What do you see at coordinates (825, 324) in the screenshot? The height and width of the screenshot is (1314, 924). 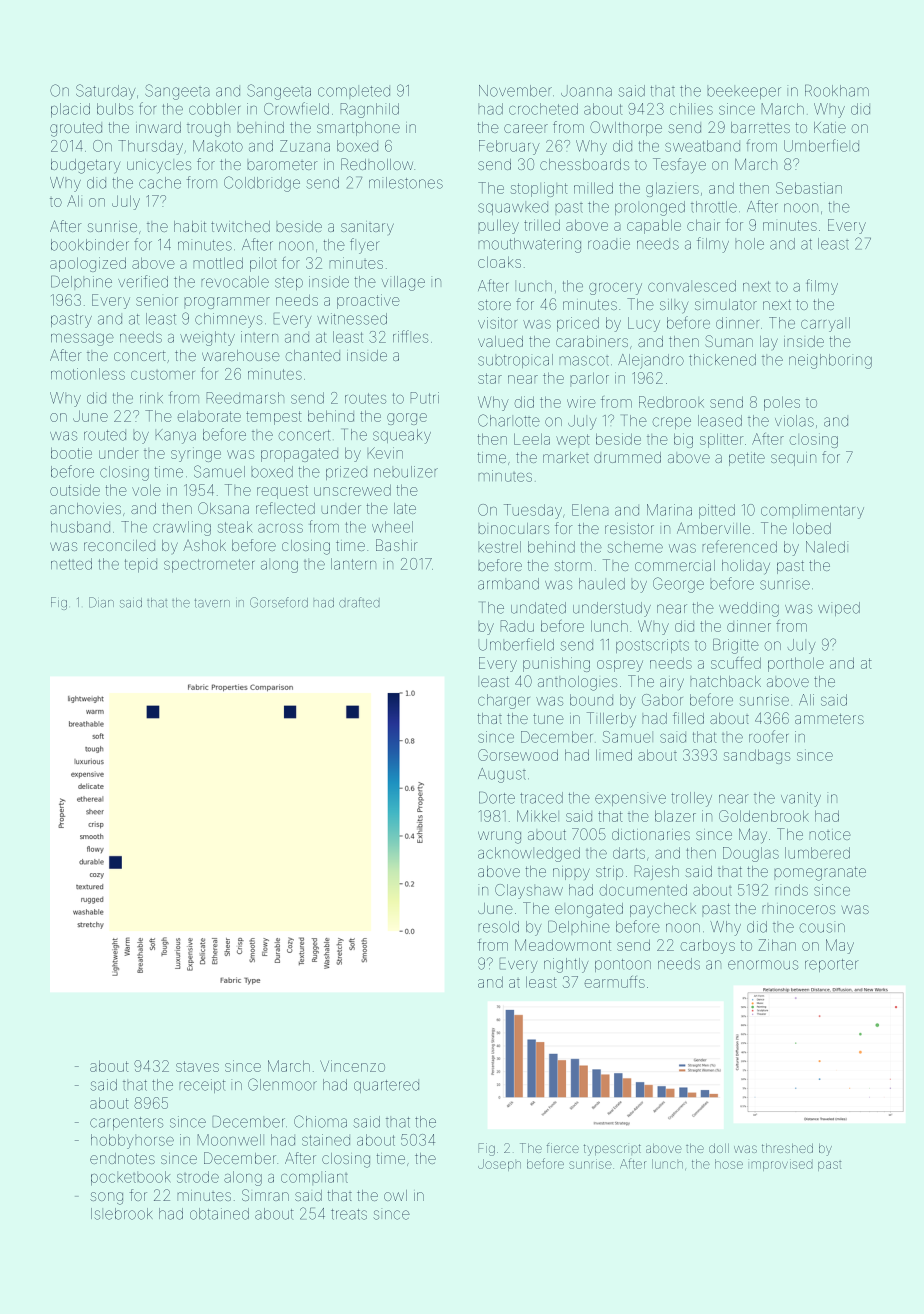 I see `carryall` at bounding box center [825, 324].
